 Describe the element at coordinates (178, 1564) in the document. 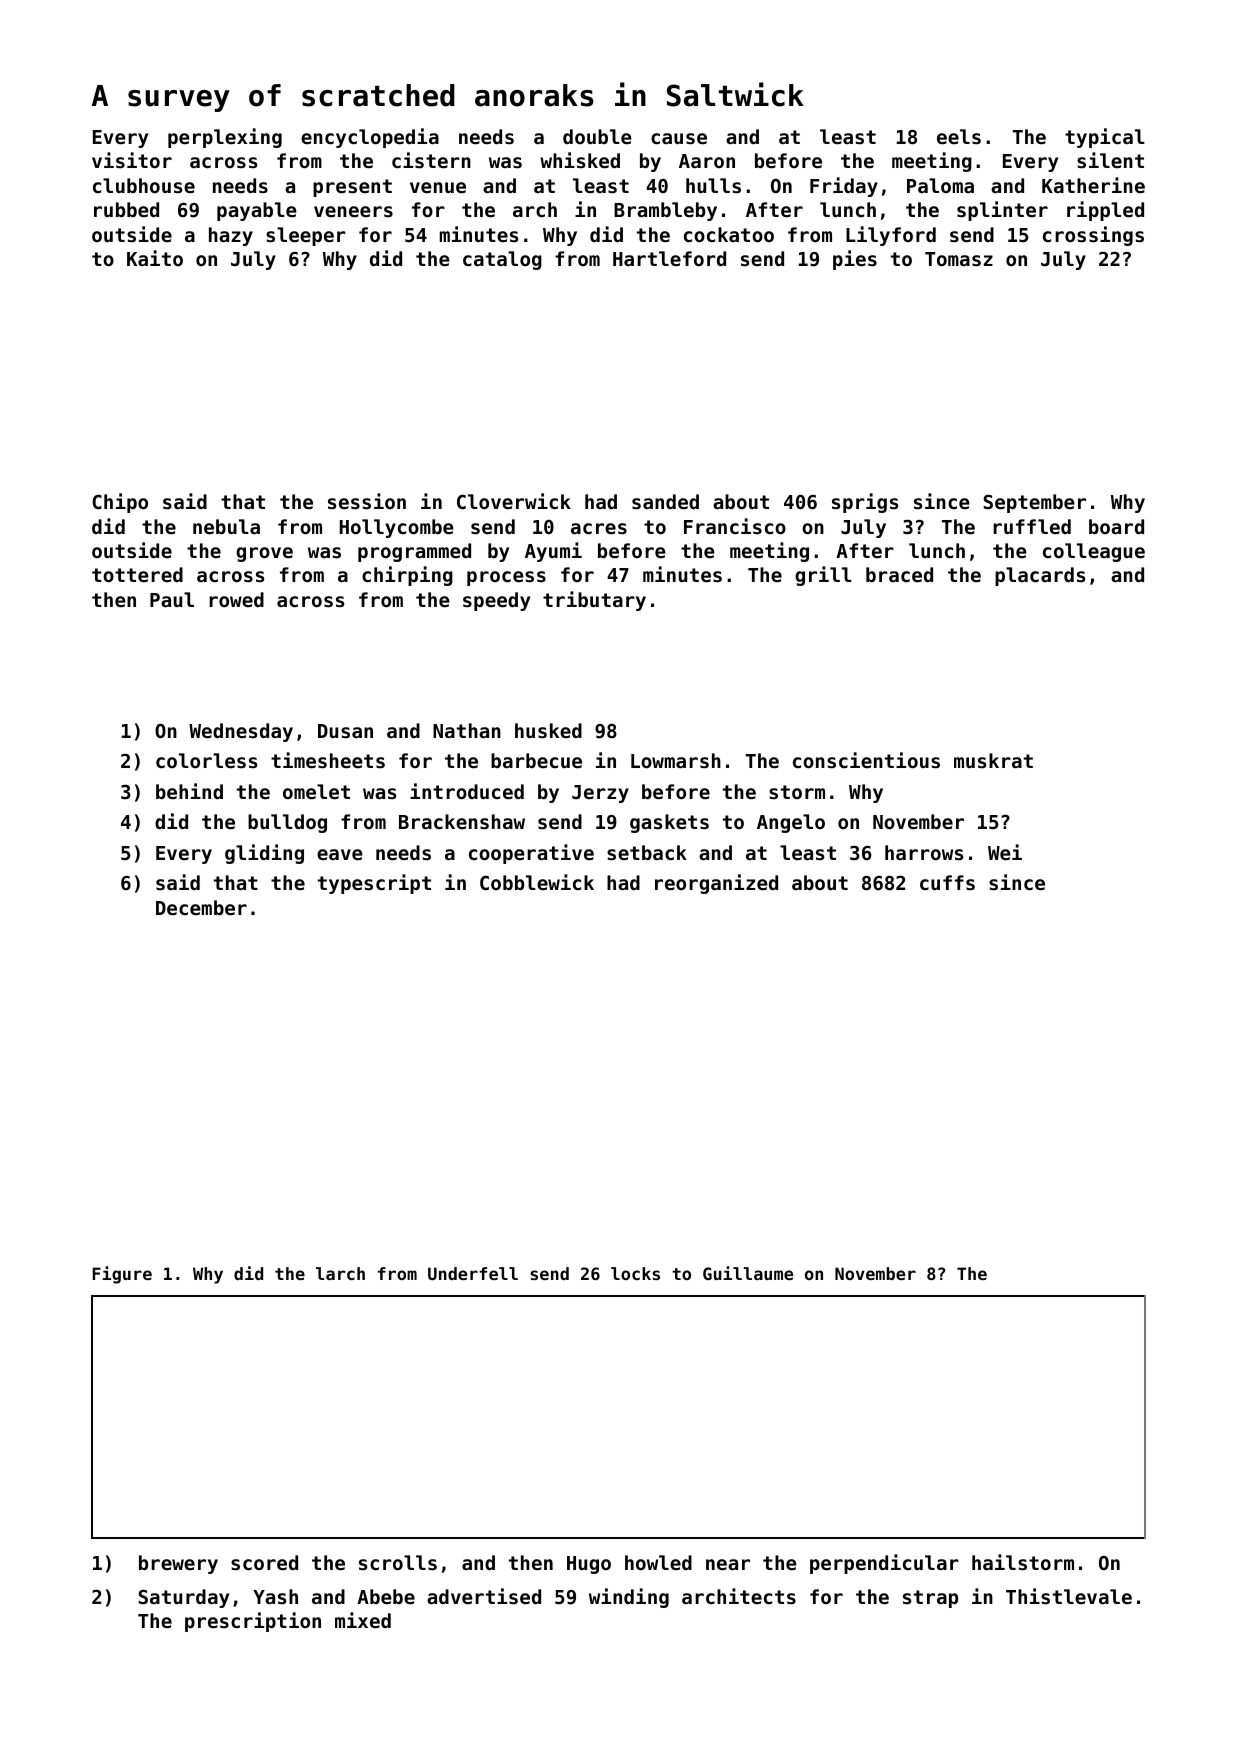

I see `brewery` at that location.
